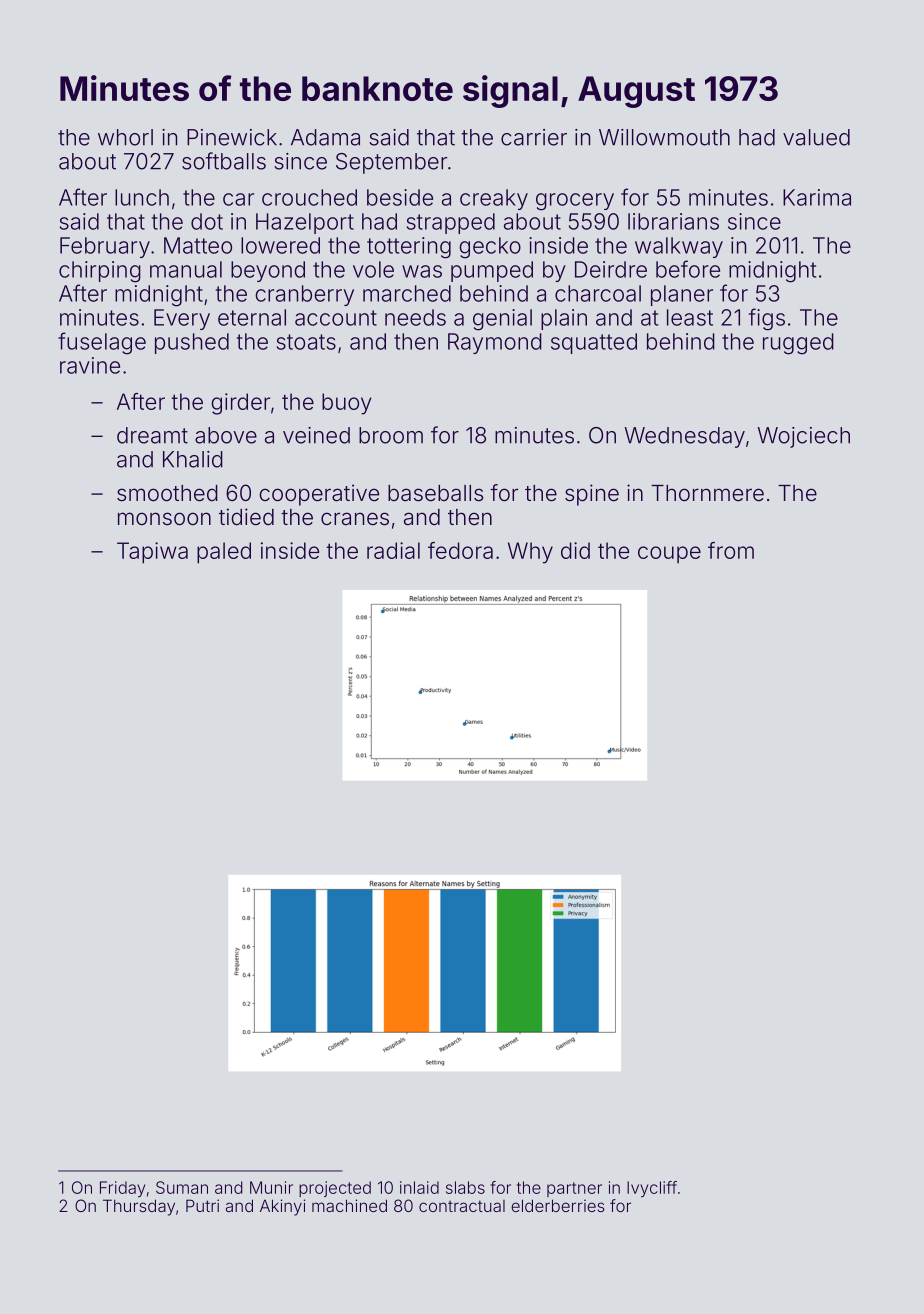  Describe the element at coordinates (731, 550) in the image. I see `from` at that location.
